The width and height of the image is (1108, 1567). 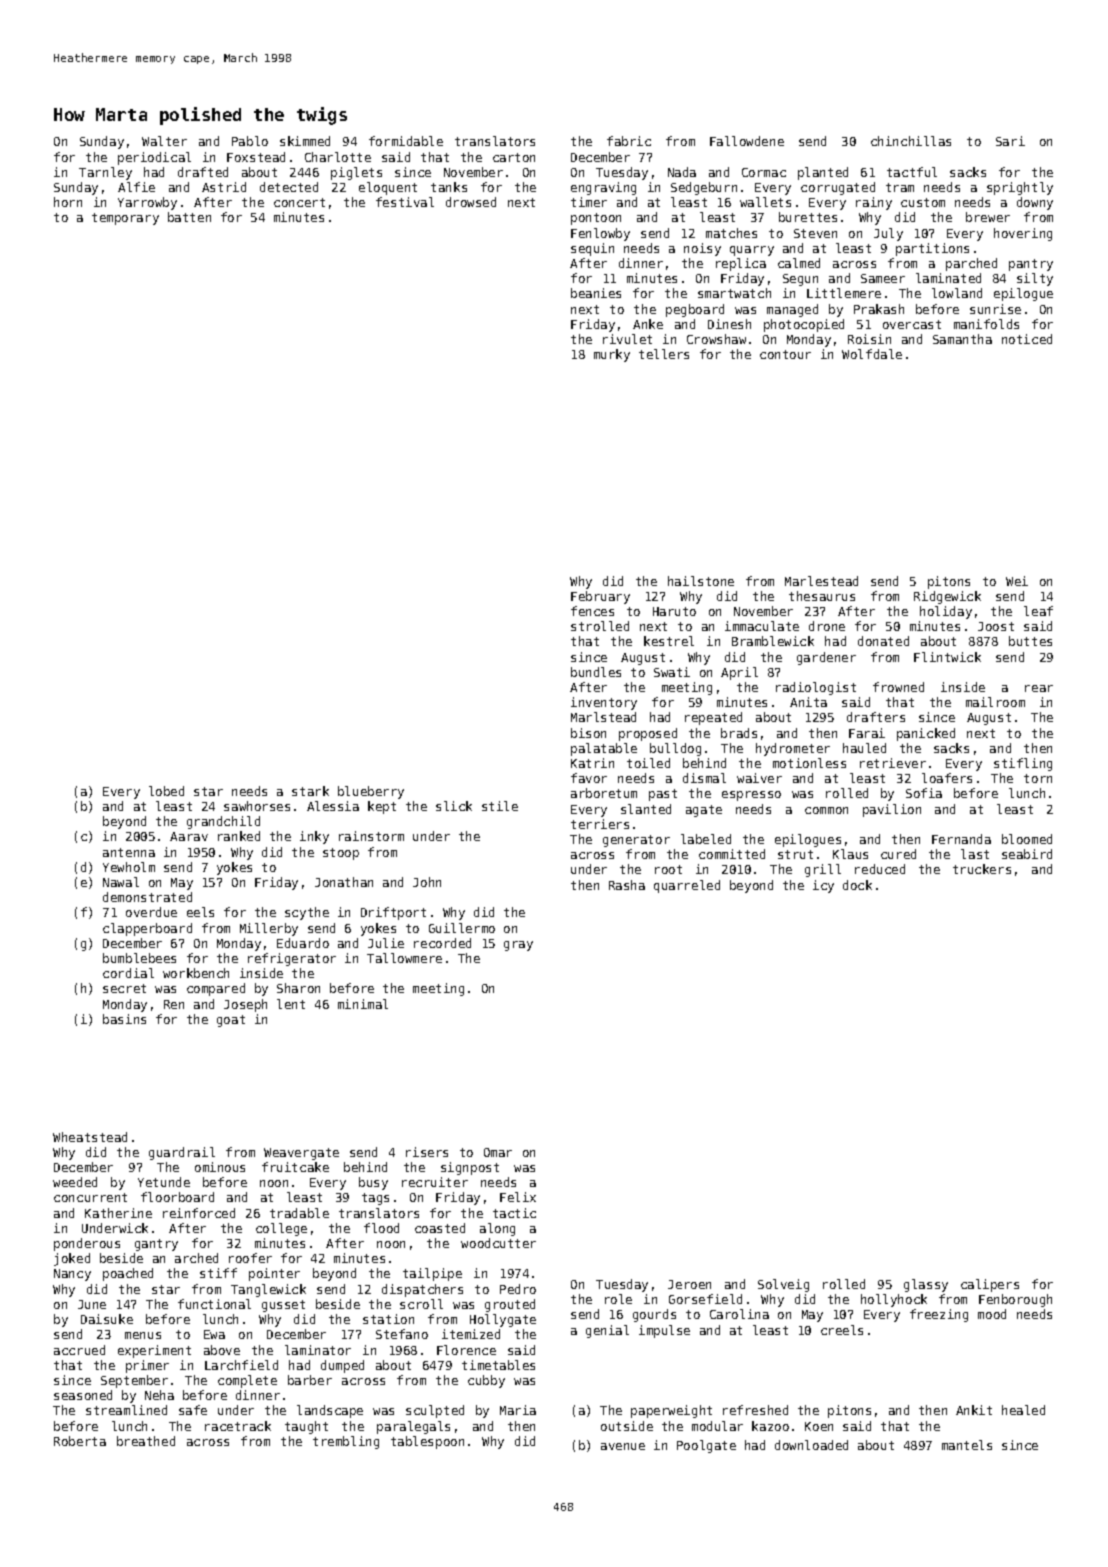 What do you see at coordinates (166, 791) in the image?
I see `lobed` at bounding box center [166, 791].
